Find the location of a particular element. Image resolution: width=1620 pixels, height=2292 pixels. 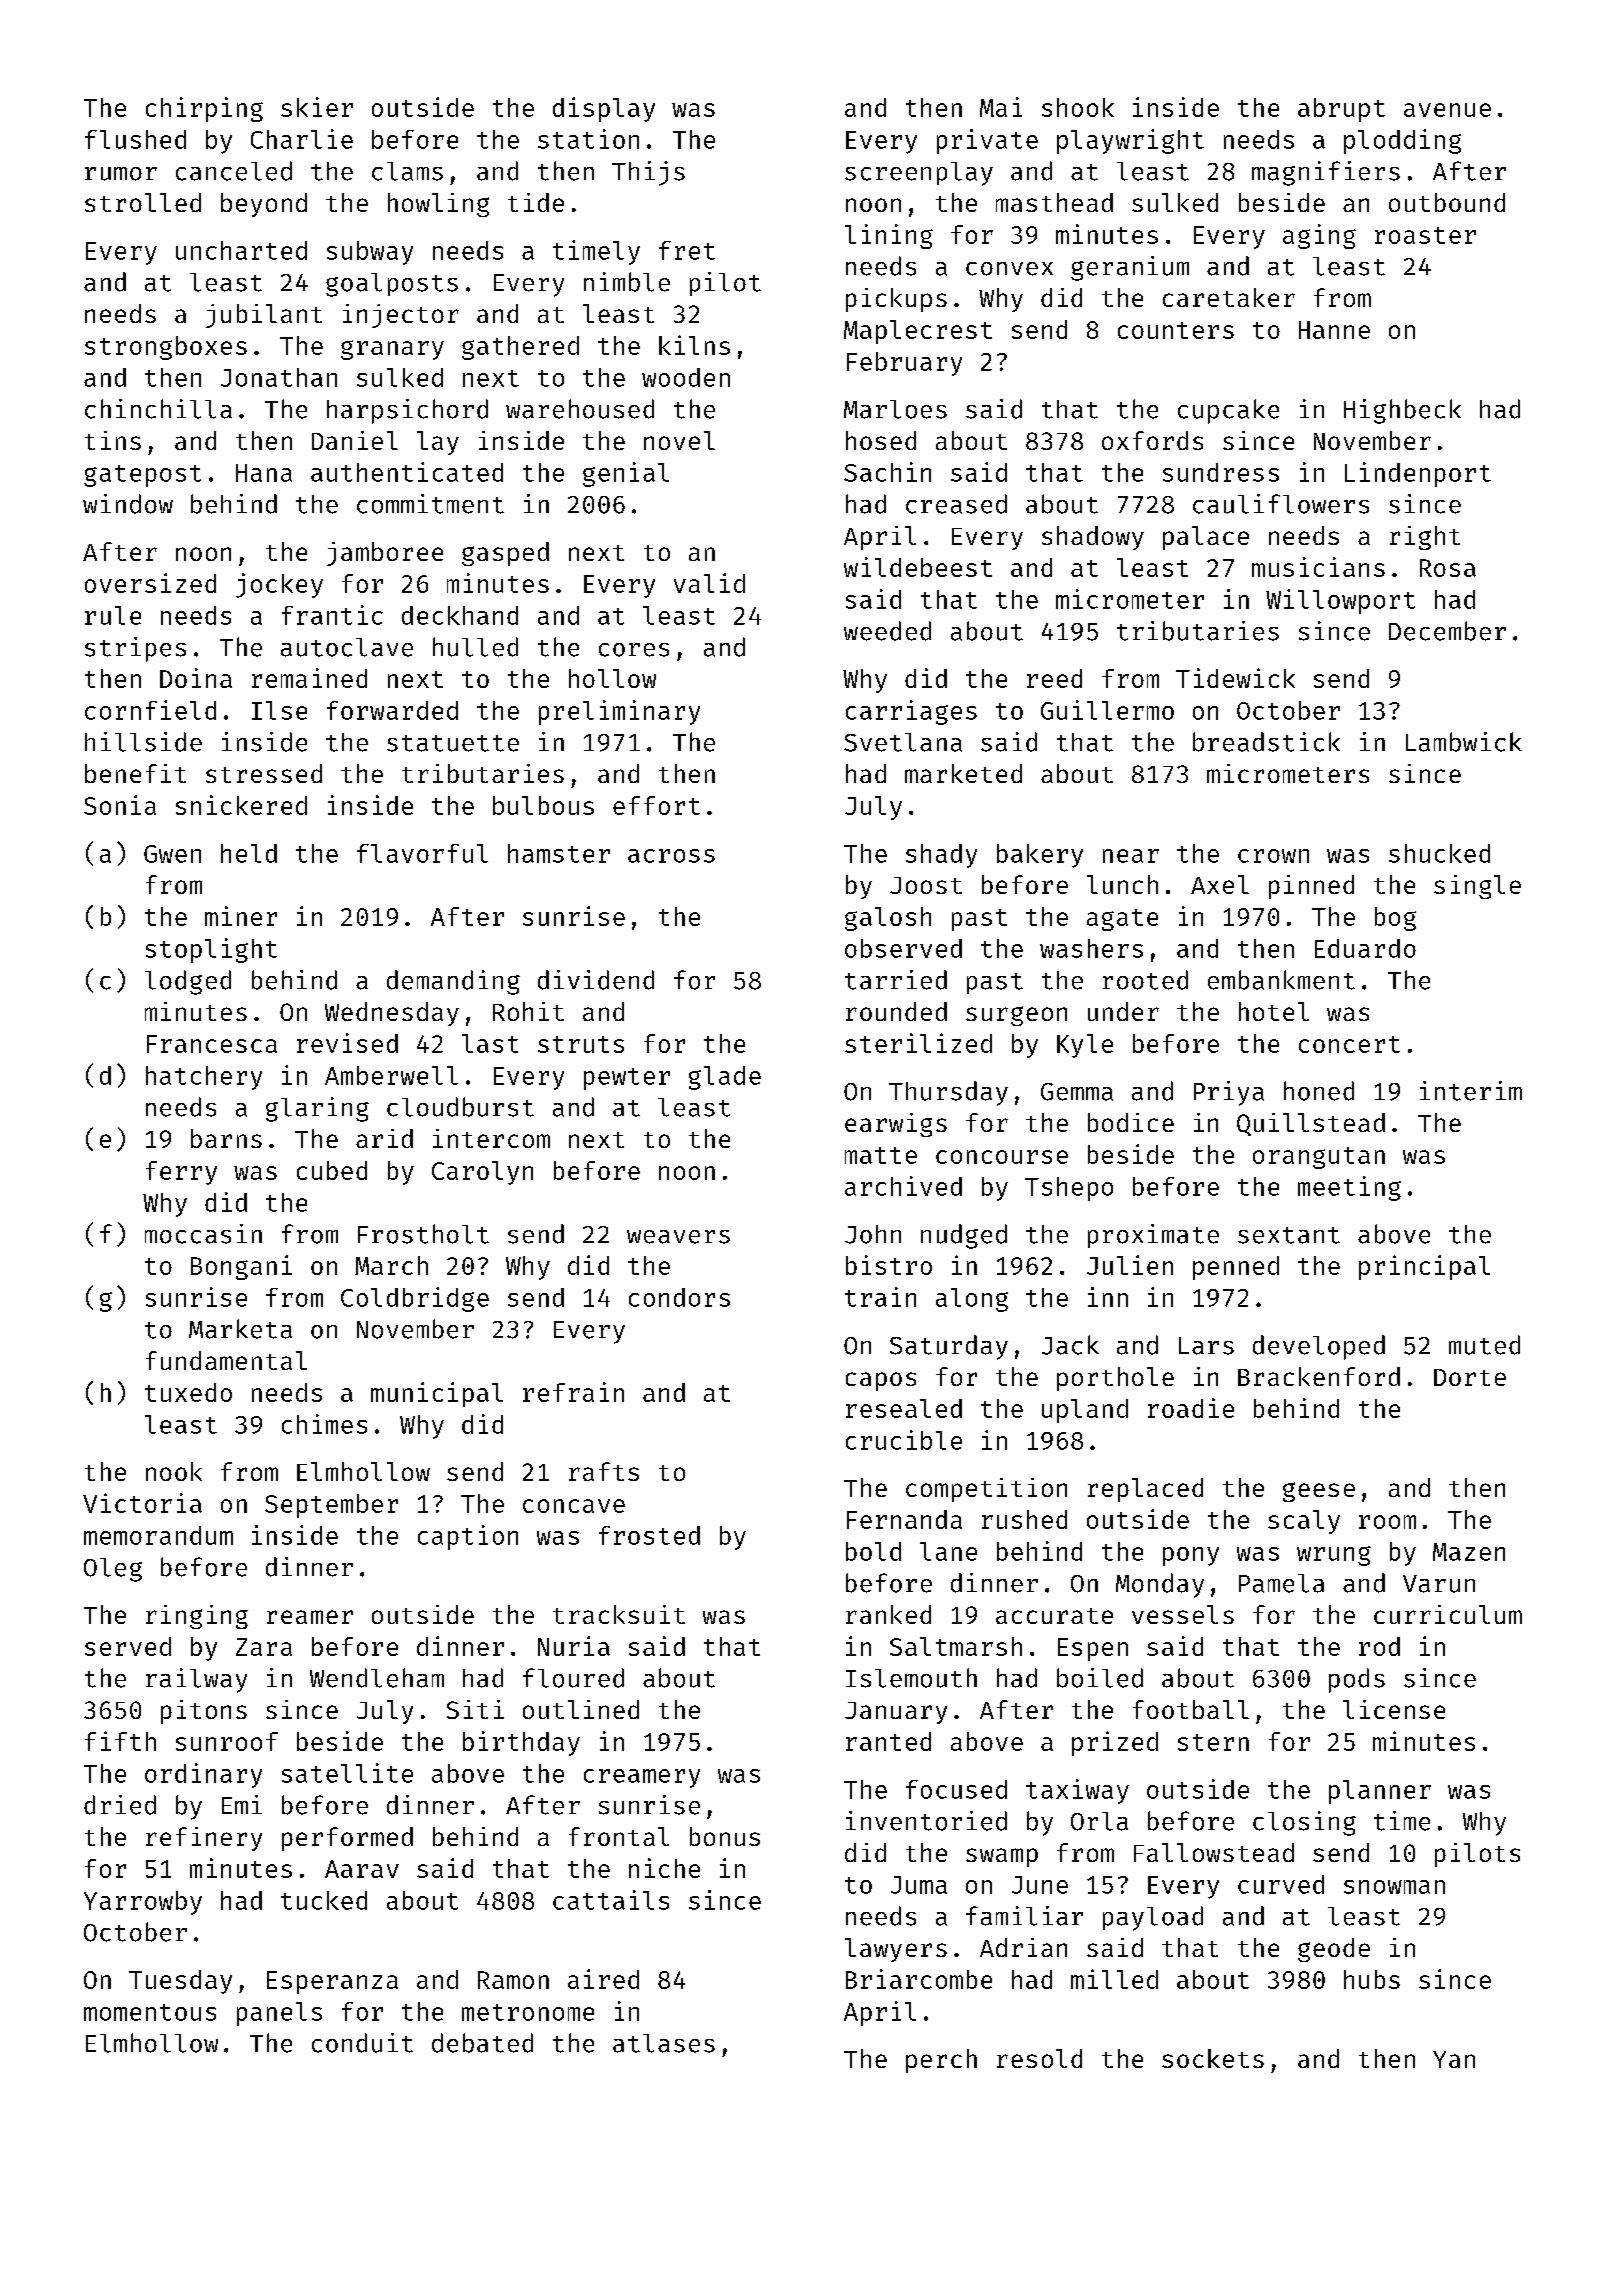

atlases is located at coordinates (664, 2043).
